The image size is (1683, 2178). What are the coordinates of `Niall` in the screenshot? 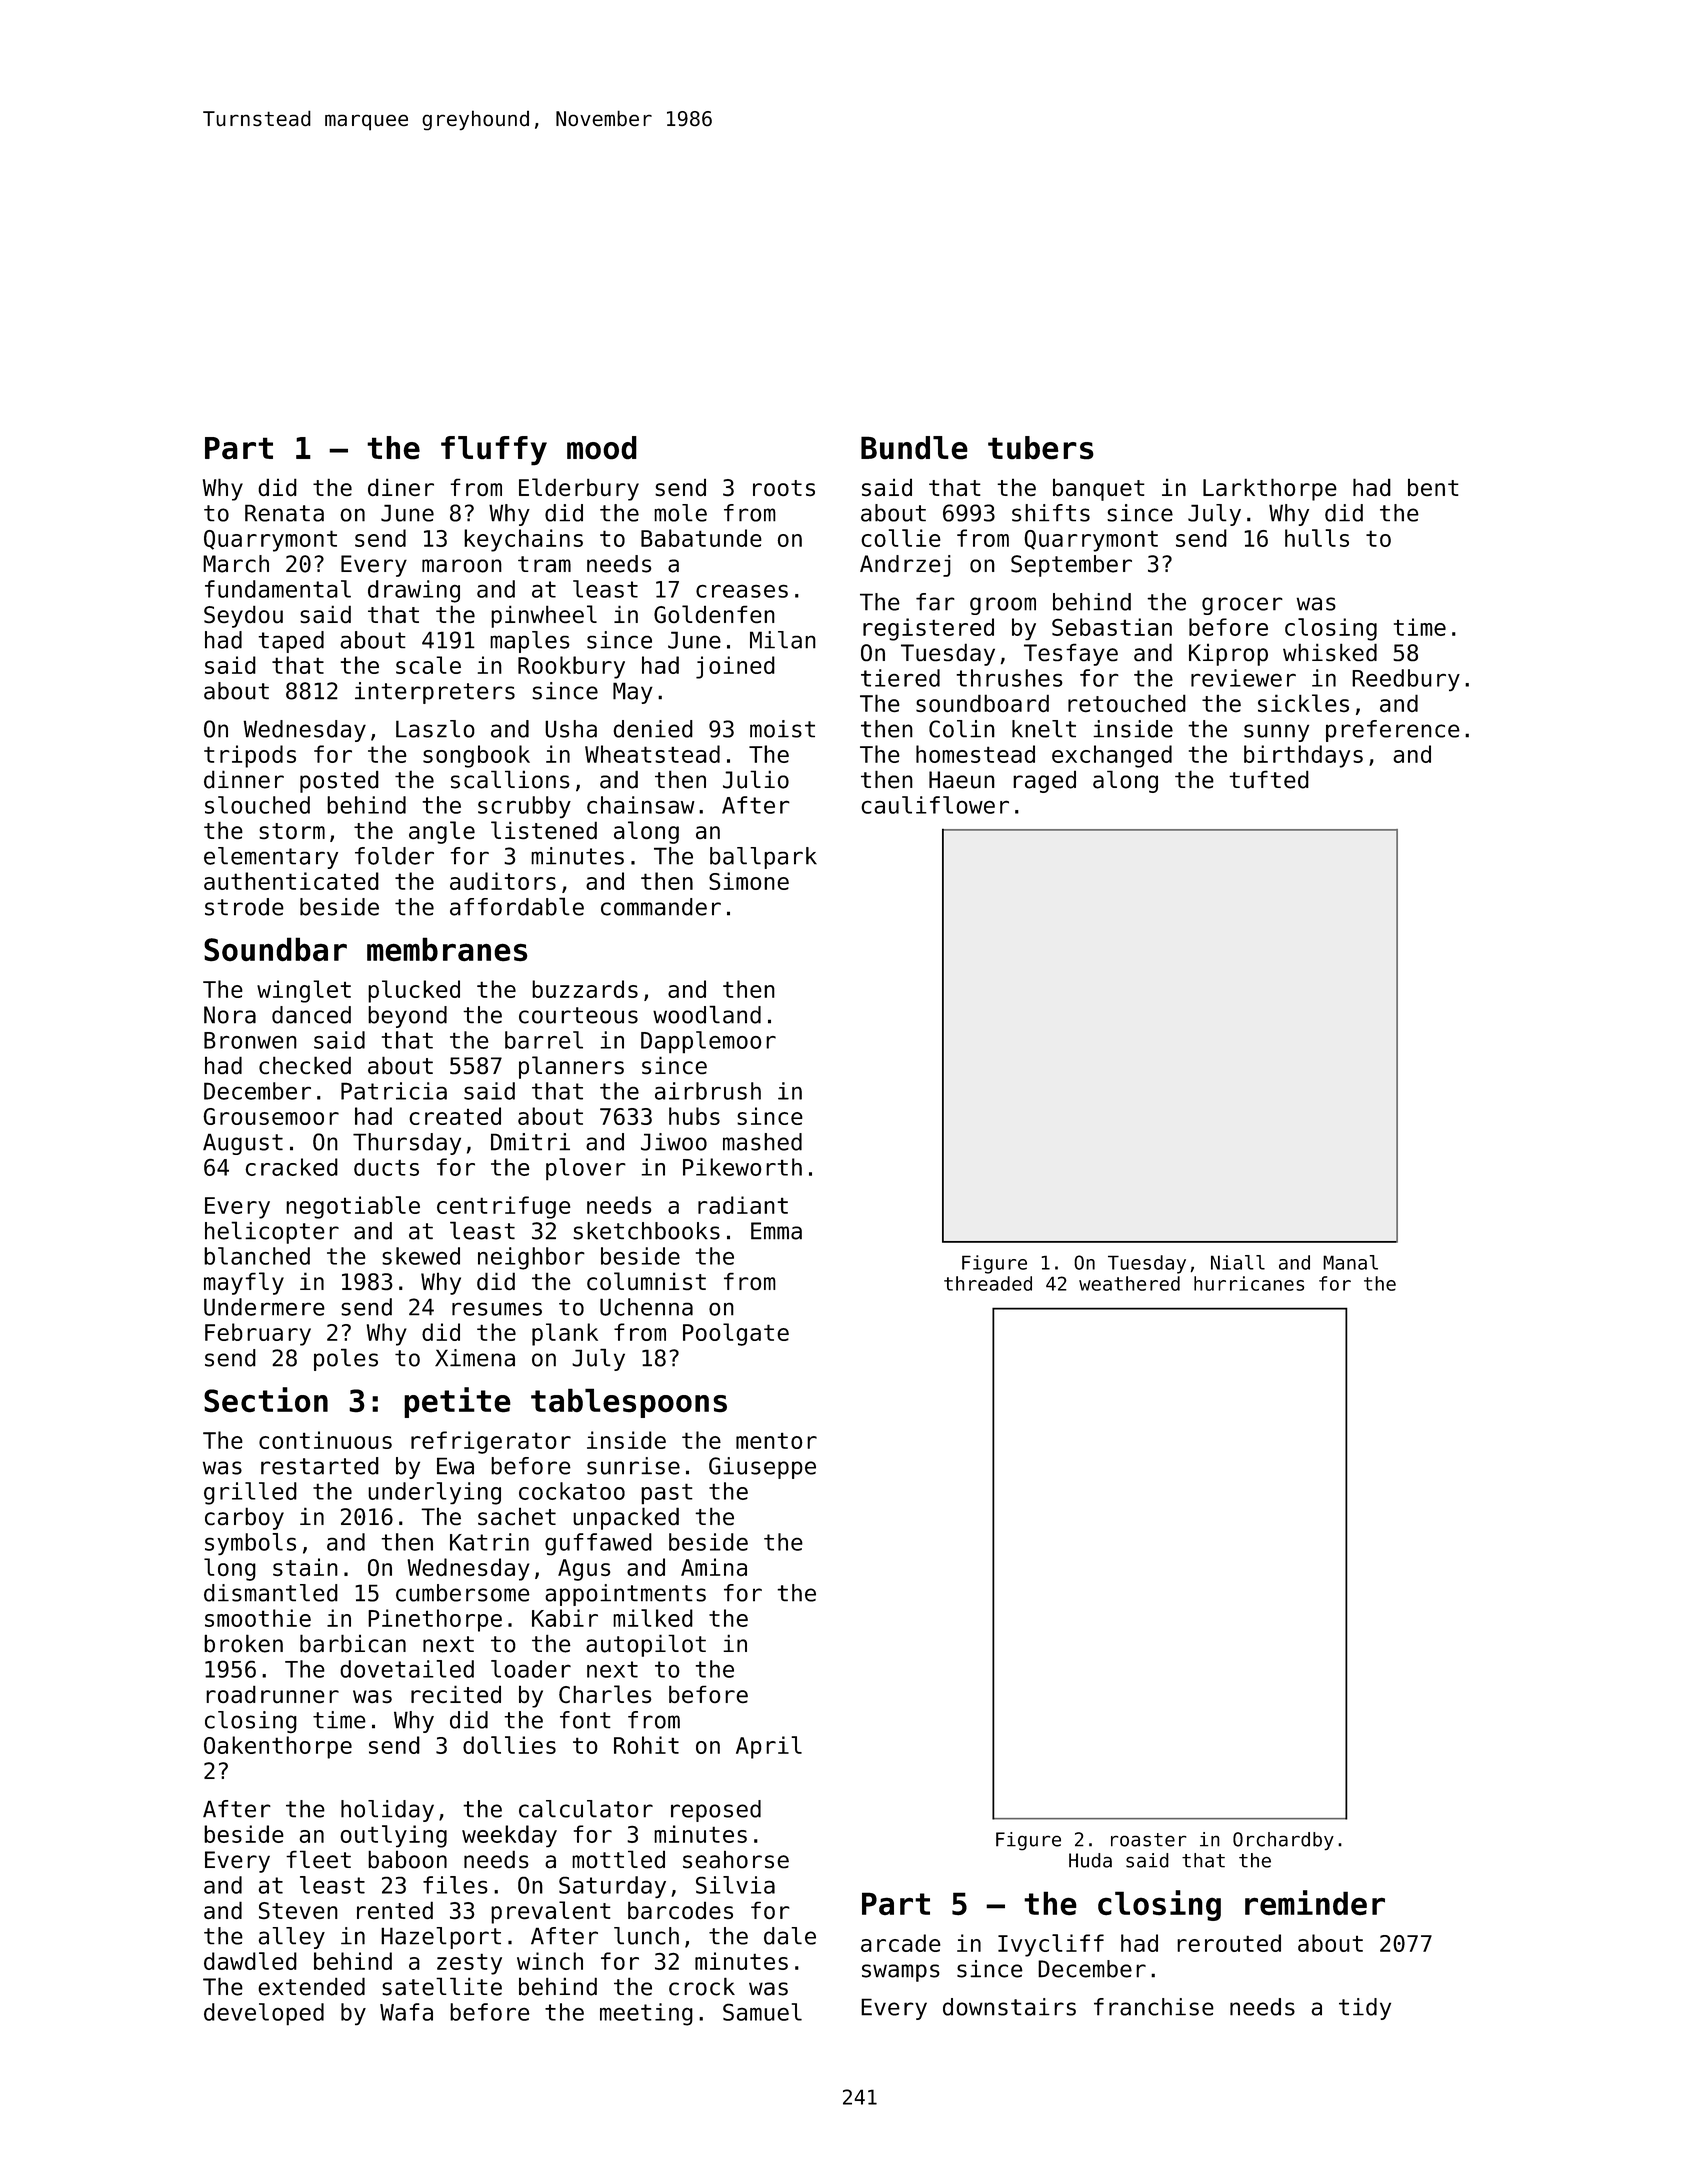 It's located at (1238, 1262).
